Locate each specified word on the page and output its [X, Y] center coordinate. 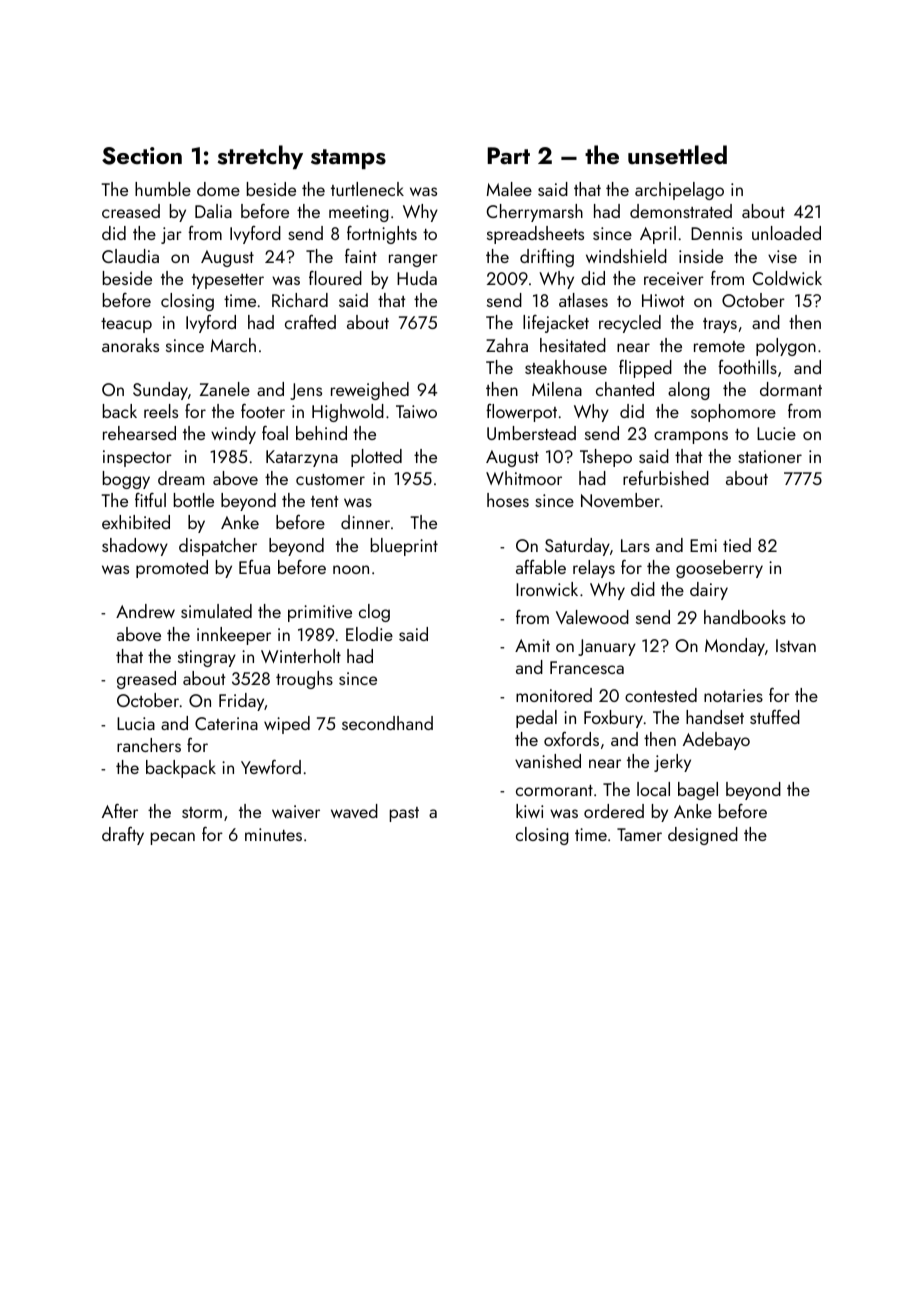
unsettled [677, 155]
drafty [123, 836]
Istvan [796, 645]
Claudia [130, 256]
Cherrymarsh [534, 213]
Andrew [145, 611]
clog [374, 613]
